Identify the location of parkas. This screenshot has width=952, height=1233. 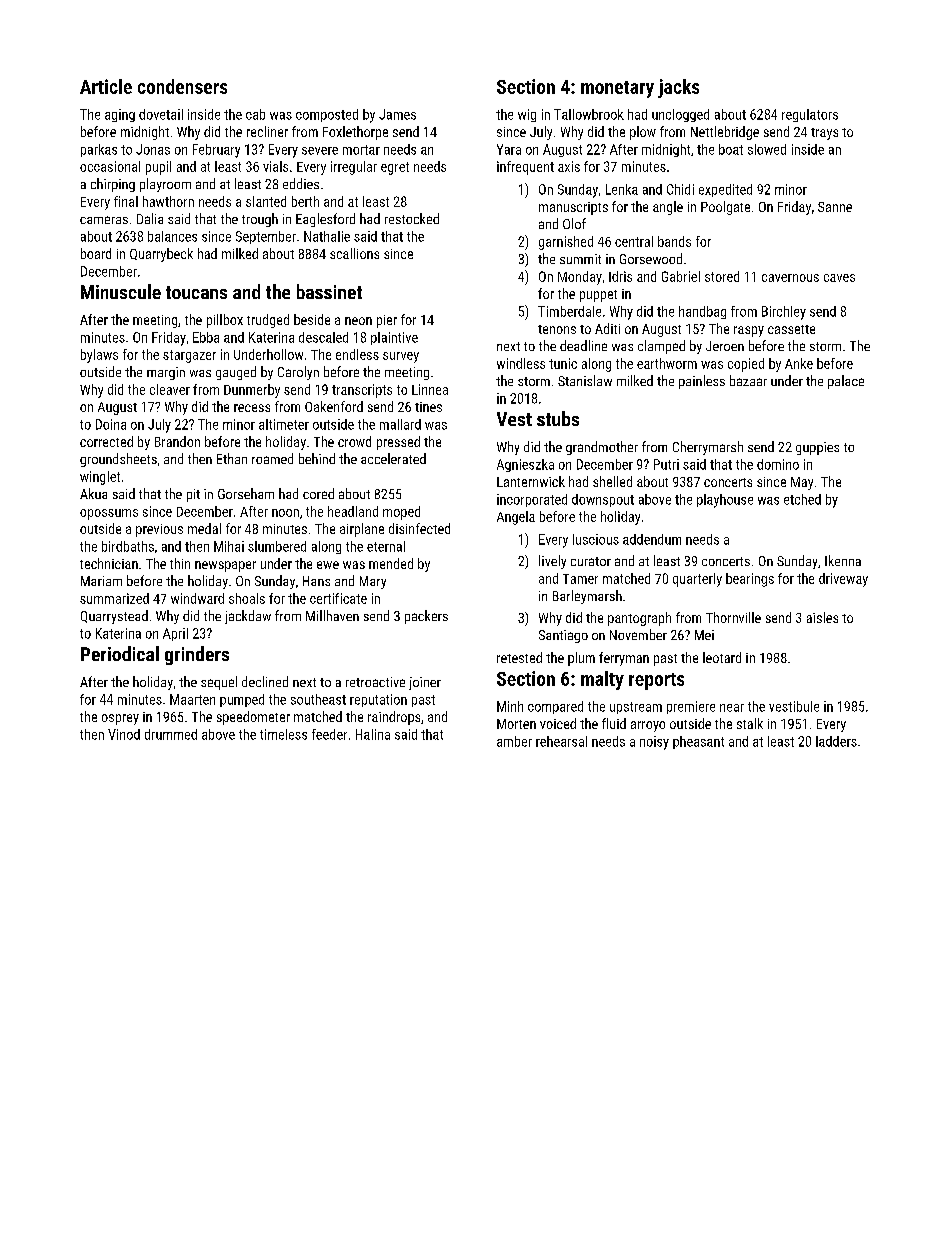
(99, 150).
